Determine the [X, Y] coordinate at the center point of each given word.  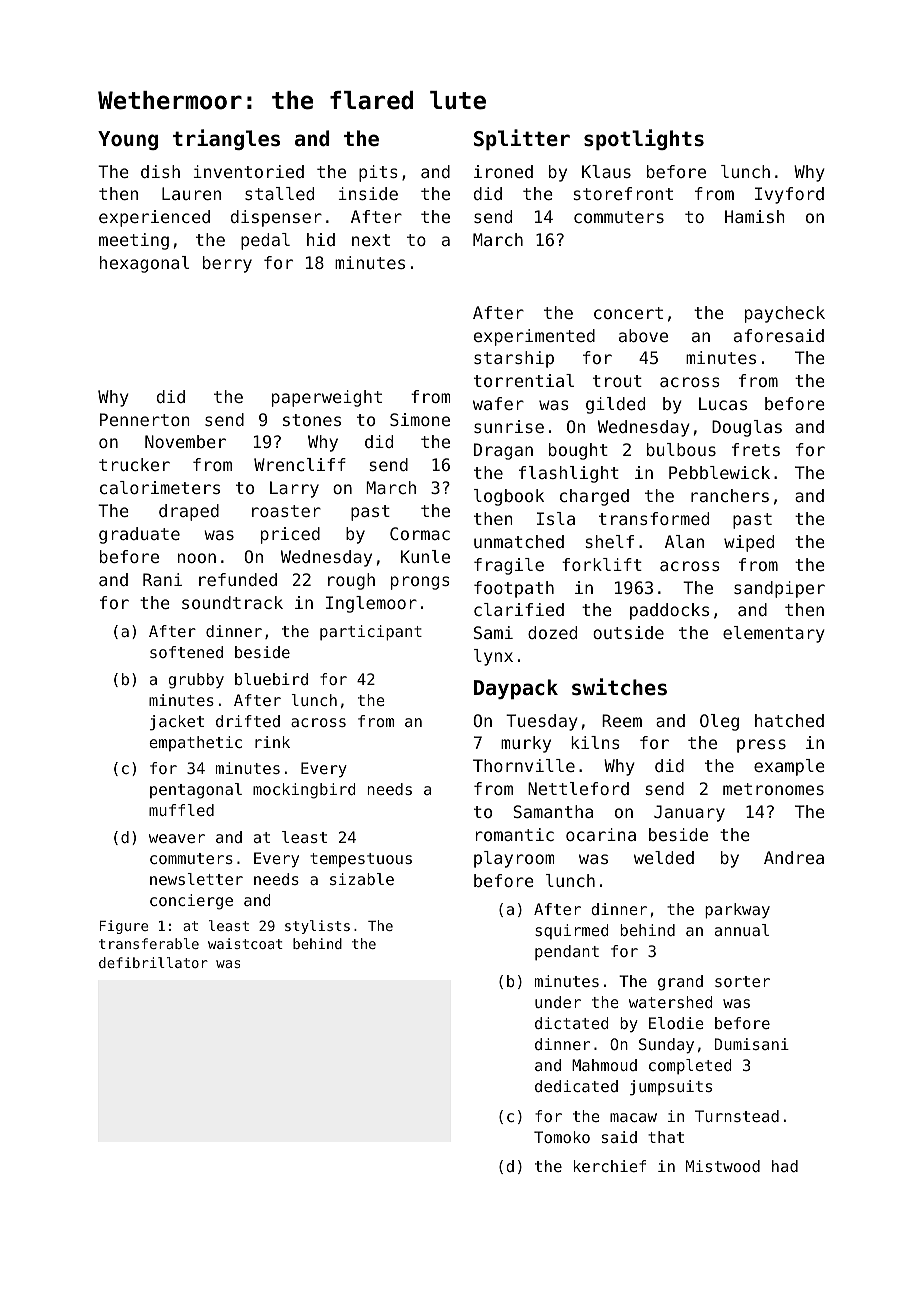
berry [227, 264]
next [371, 240]
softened [186, 652]
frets [756, 449]
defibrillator [153, 962]
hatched [789, 720]
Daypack [516, 689]
